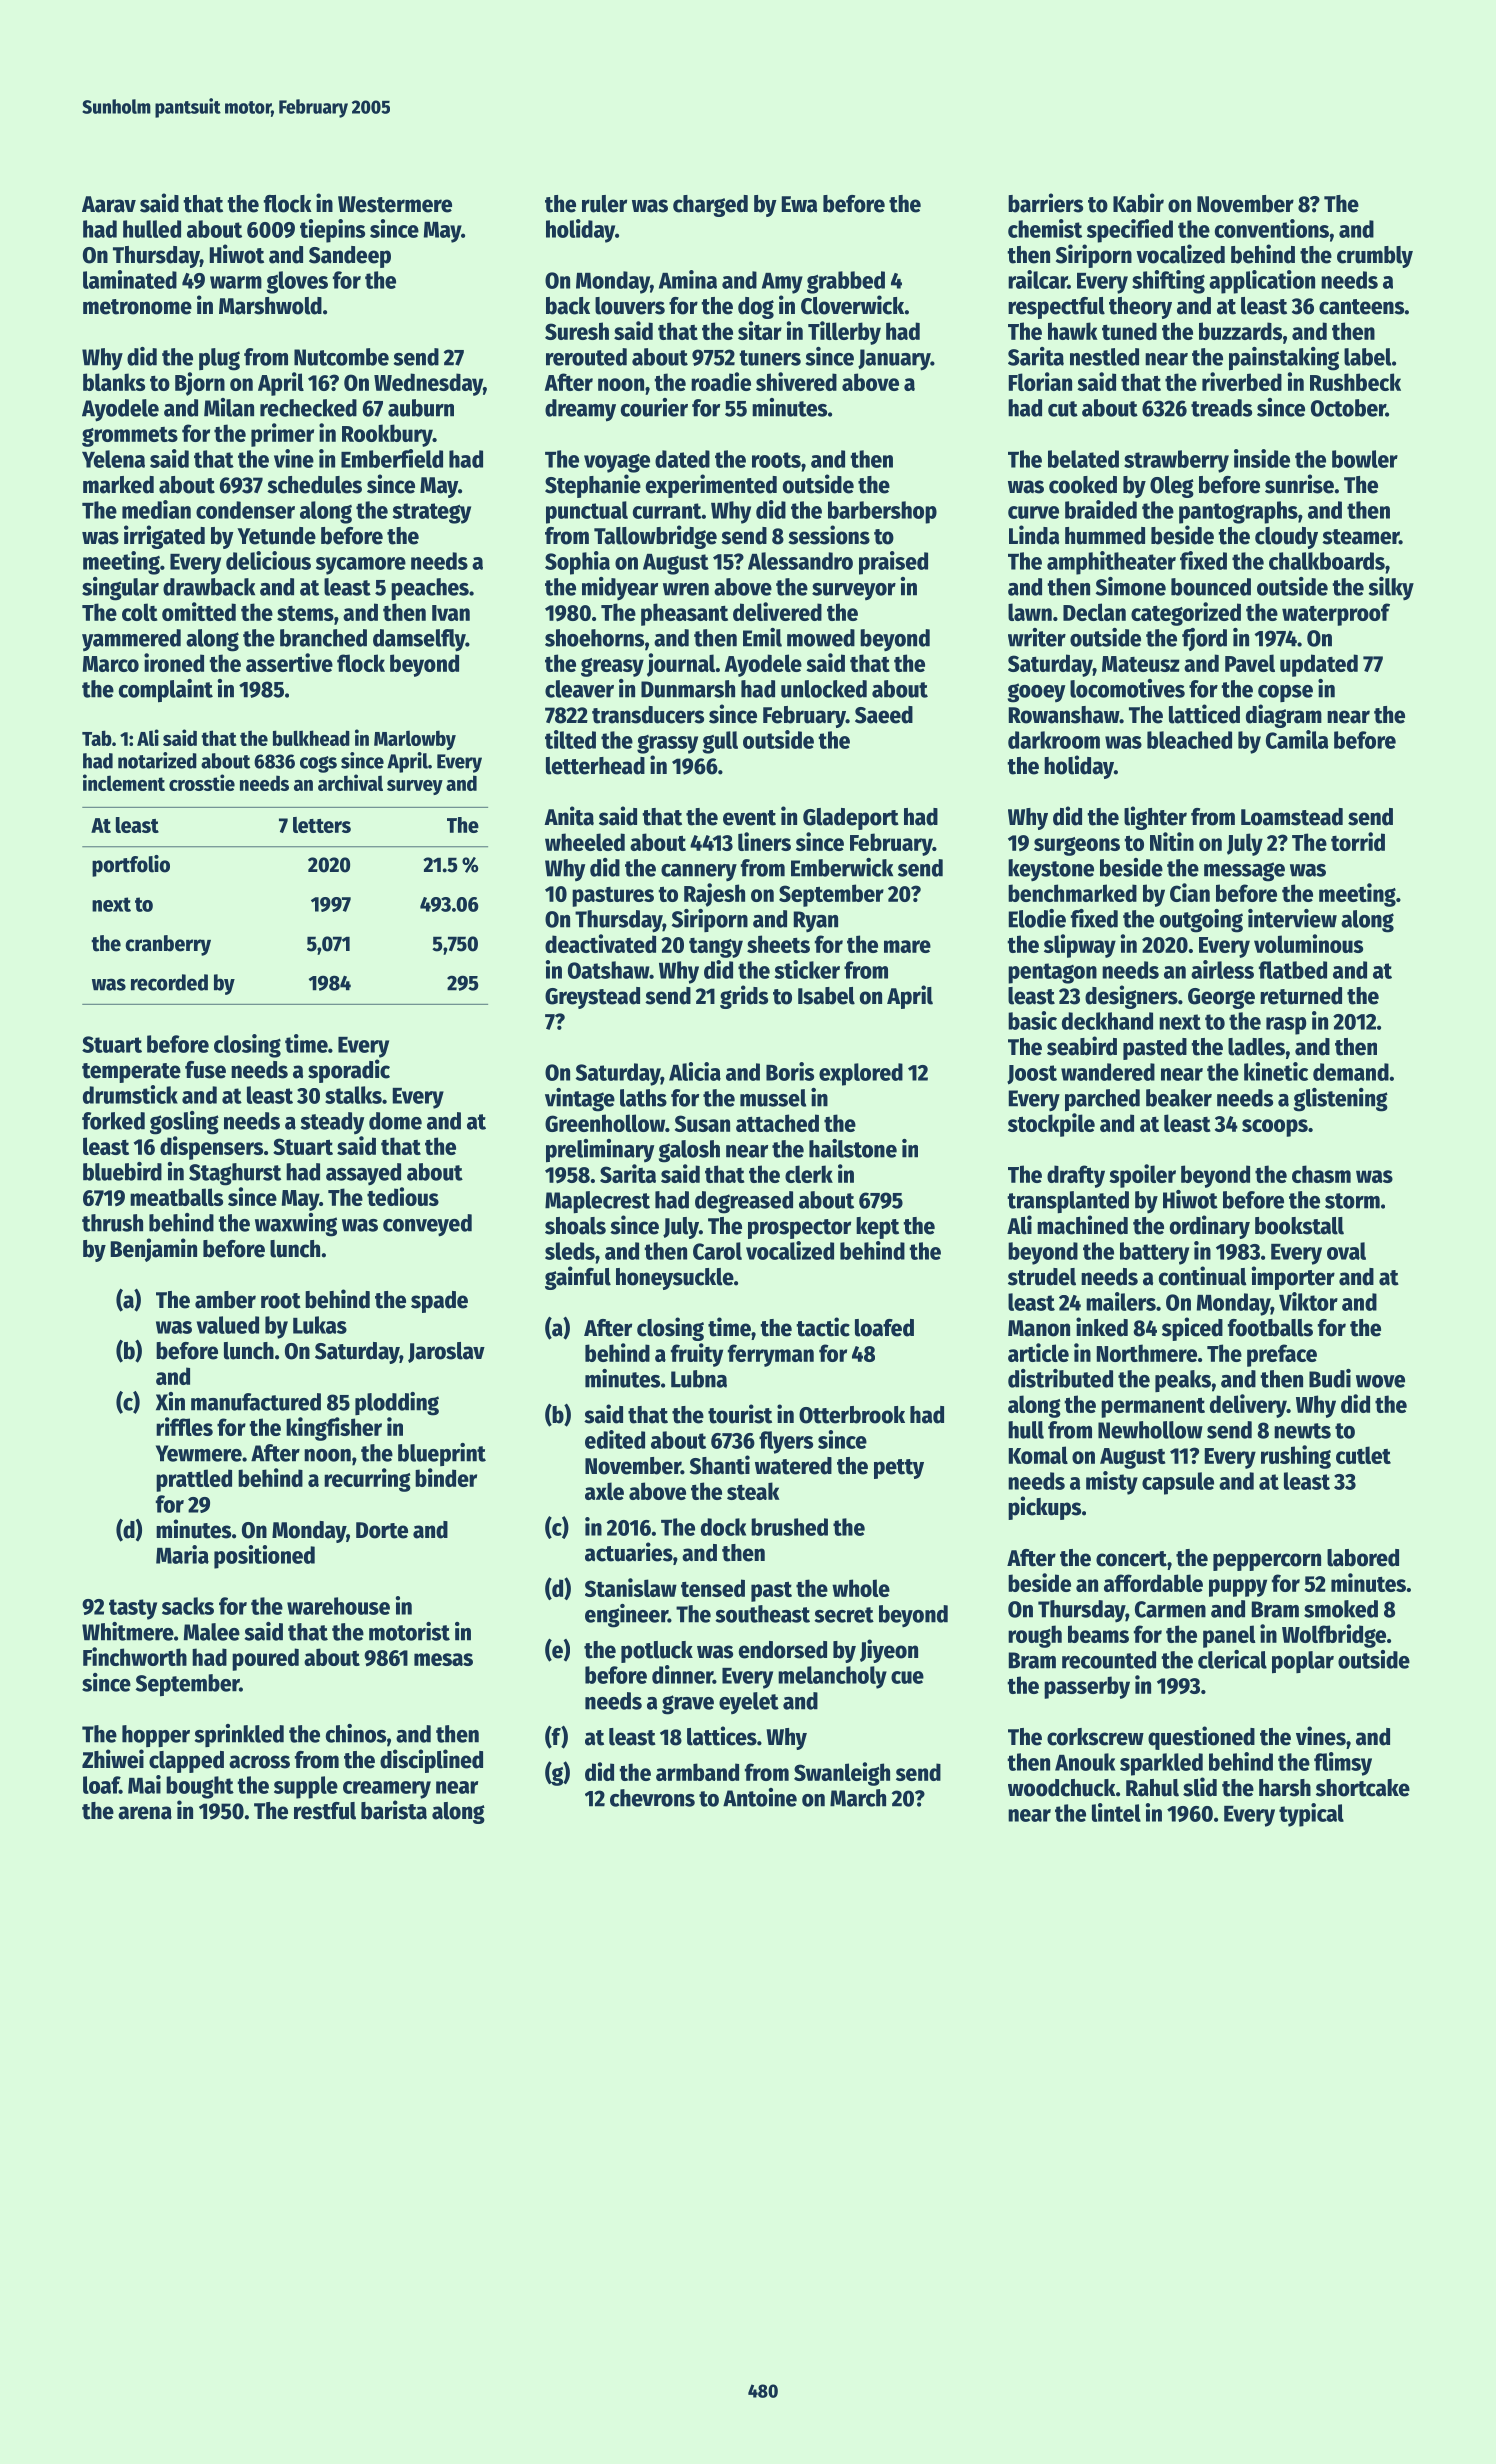 This document has width=1496, height=2464. What do you see at coordinates (1138, 203) in the document?
I see `Kabir` at bounding box center [1138, 203].
